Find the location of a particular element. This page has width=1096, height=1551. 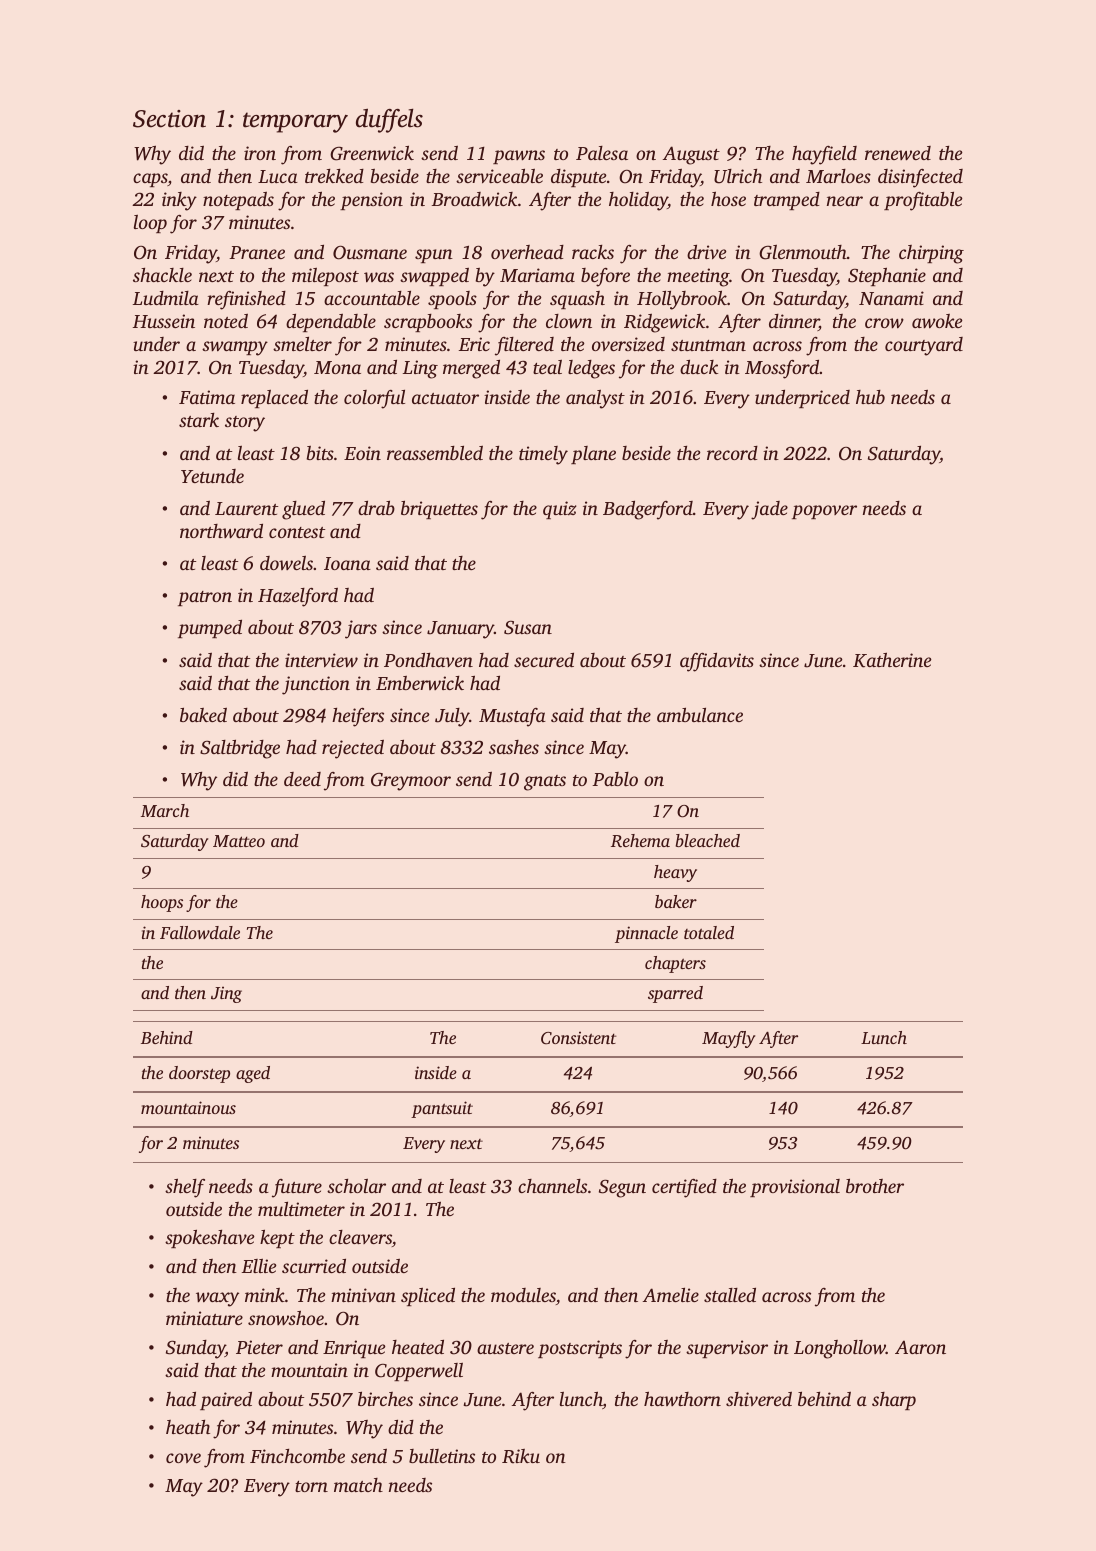

Ioana is located at coordinates (347, 563).
